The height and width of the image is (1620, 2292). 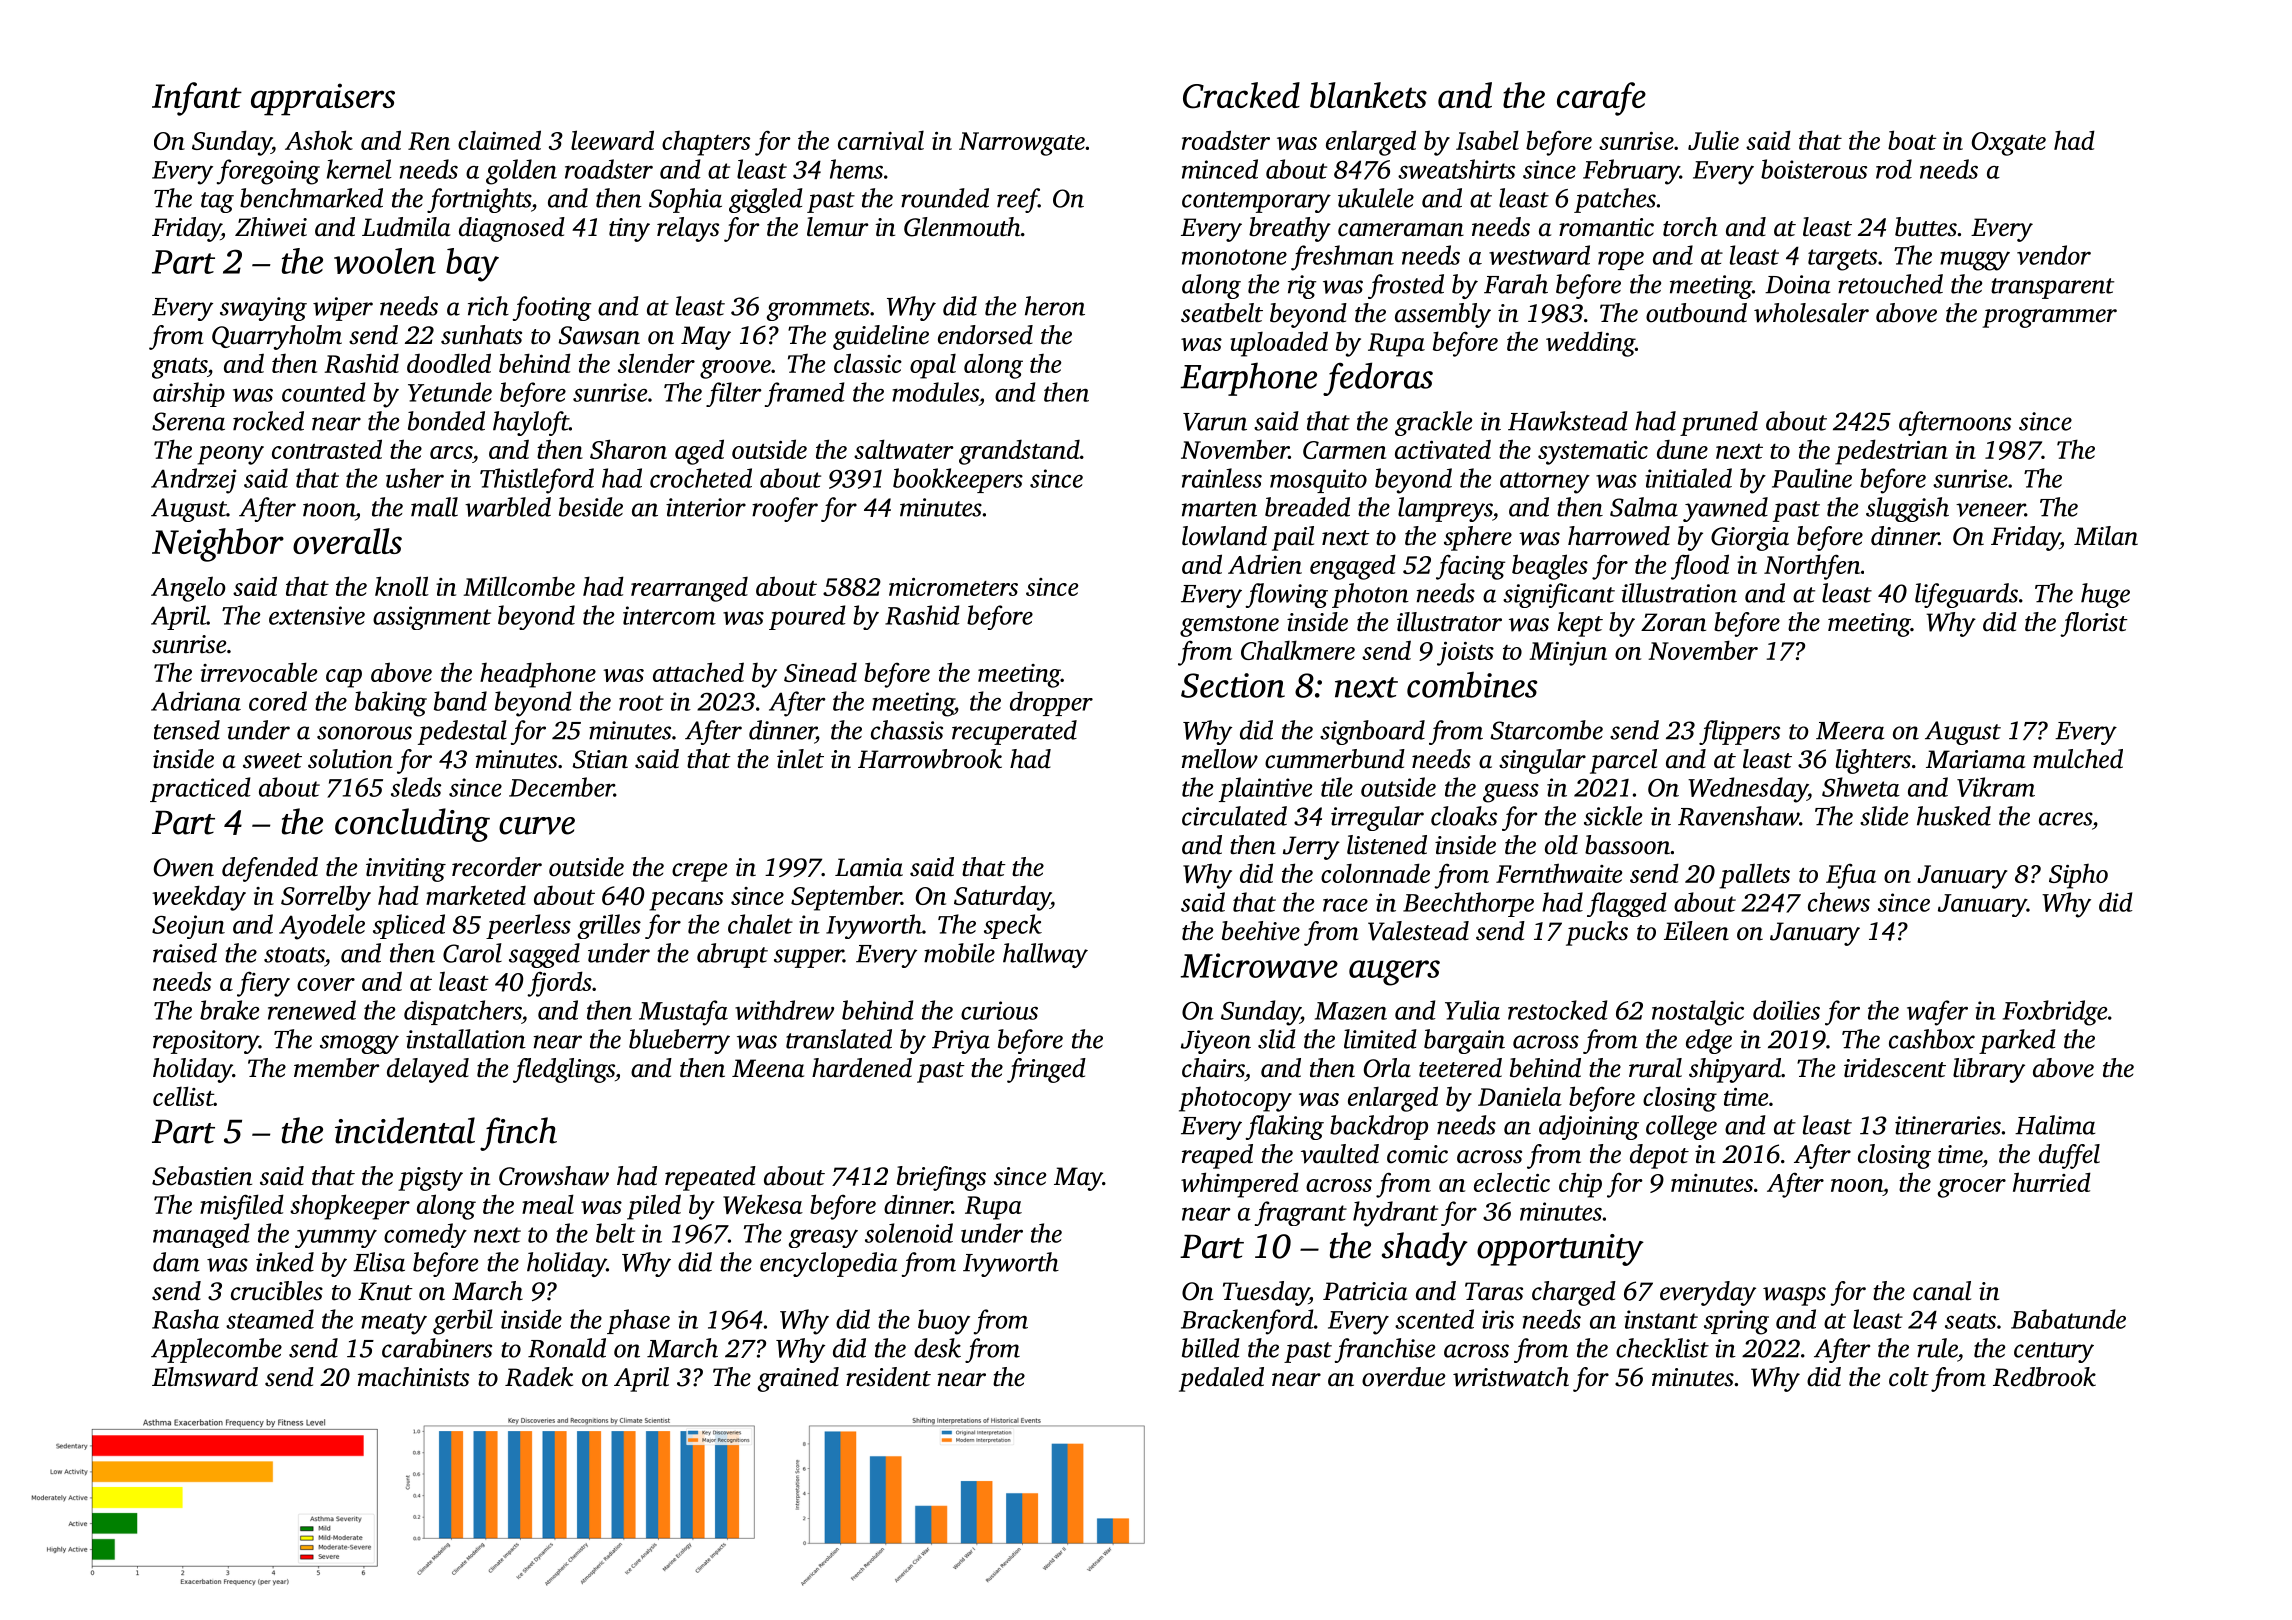 I want to click on carafe, so click(x=1601, y=99).
